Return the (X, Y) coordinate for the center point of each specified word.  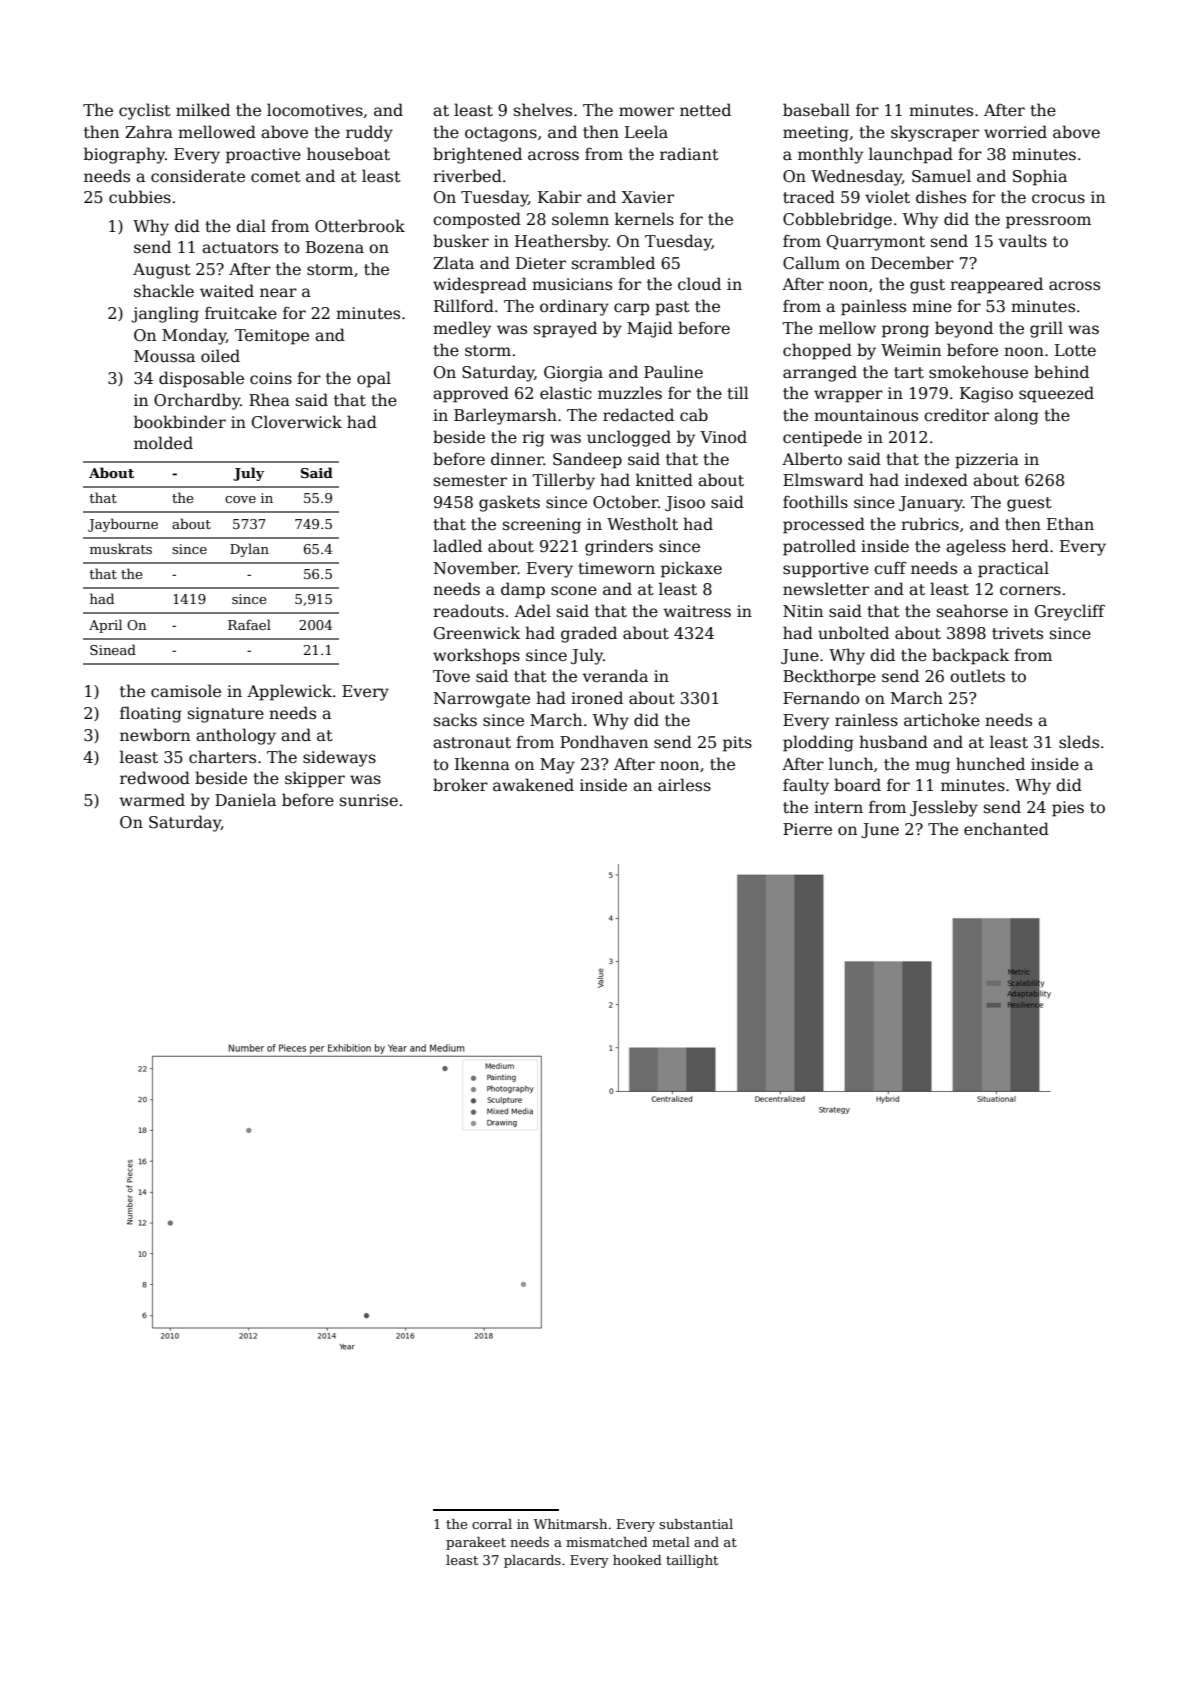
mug (932, 767)
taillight (692, 1561)
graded (589, 634)
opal (374, 379)
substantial (696, 1524)
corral (492, 1524)
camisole (186, 691)
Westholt (642, 524)
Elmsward (823, 480)
